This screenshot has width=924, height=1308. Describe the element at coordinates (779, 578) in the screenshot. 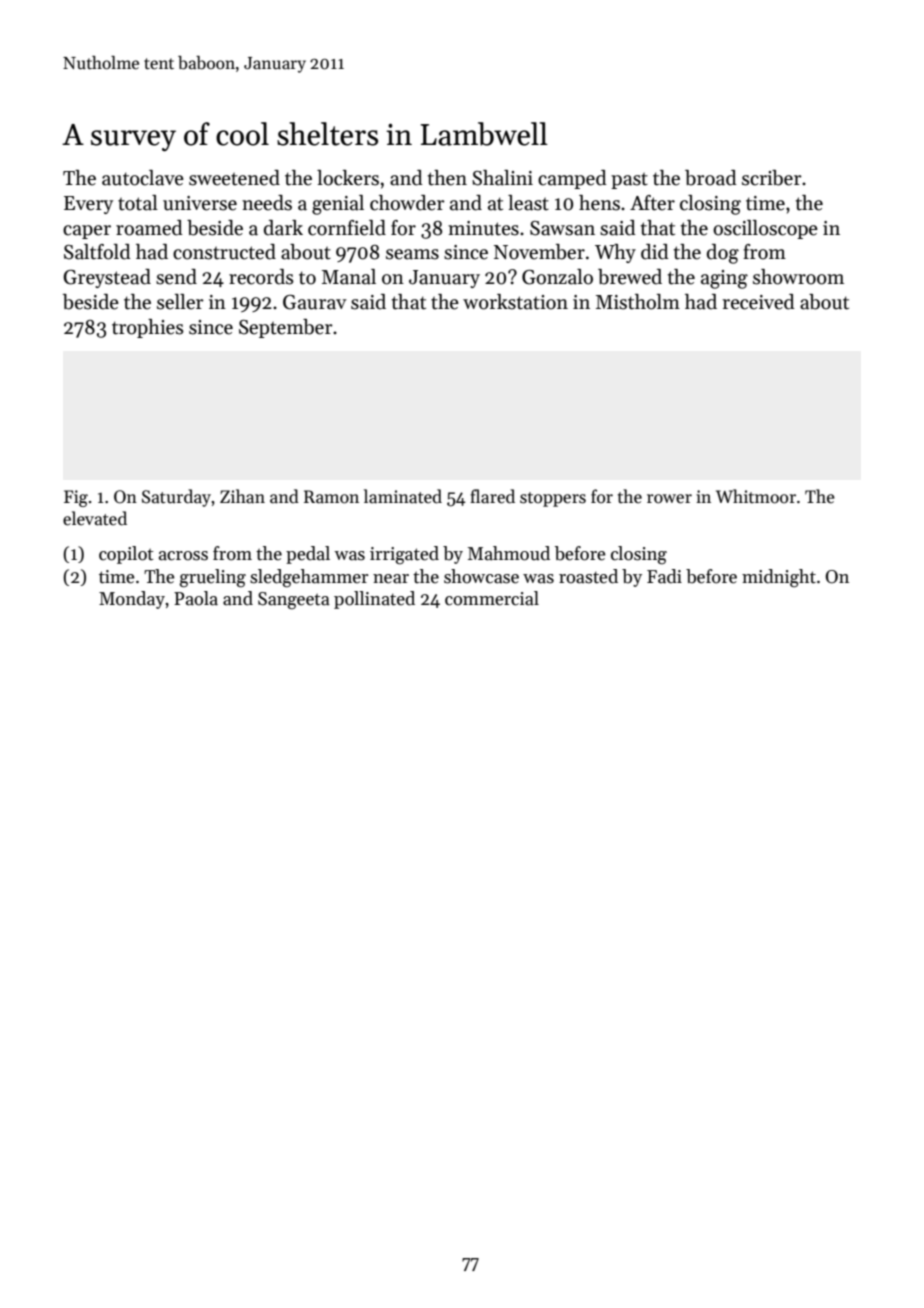

I see `midnight` at that location.
